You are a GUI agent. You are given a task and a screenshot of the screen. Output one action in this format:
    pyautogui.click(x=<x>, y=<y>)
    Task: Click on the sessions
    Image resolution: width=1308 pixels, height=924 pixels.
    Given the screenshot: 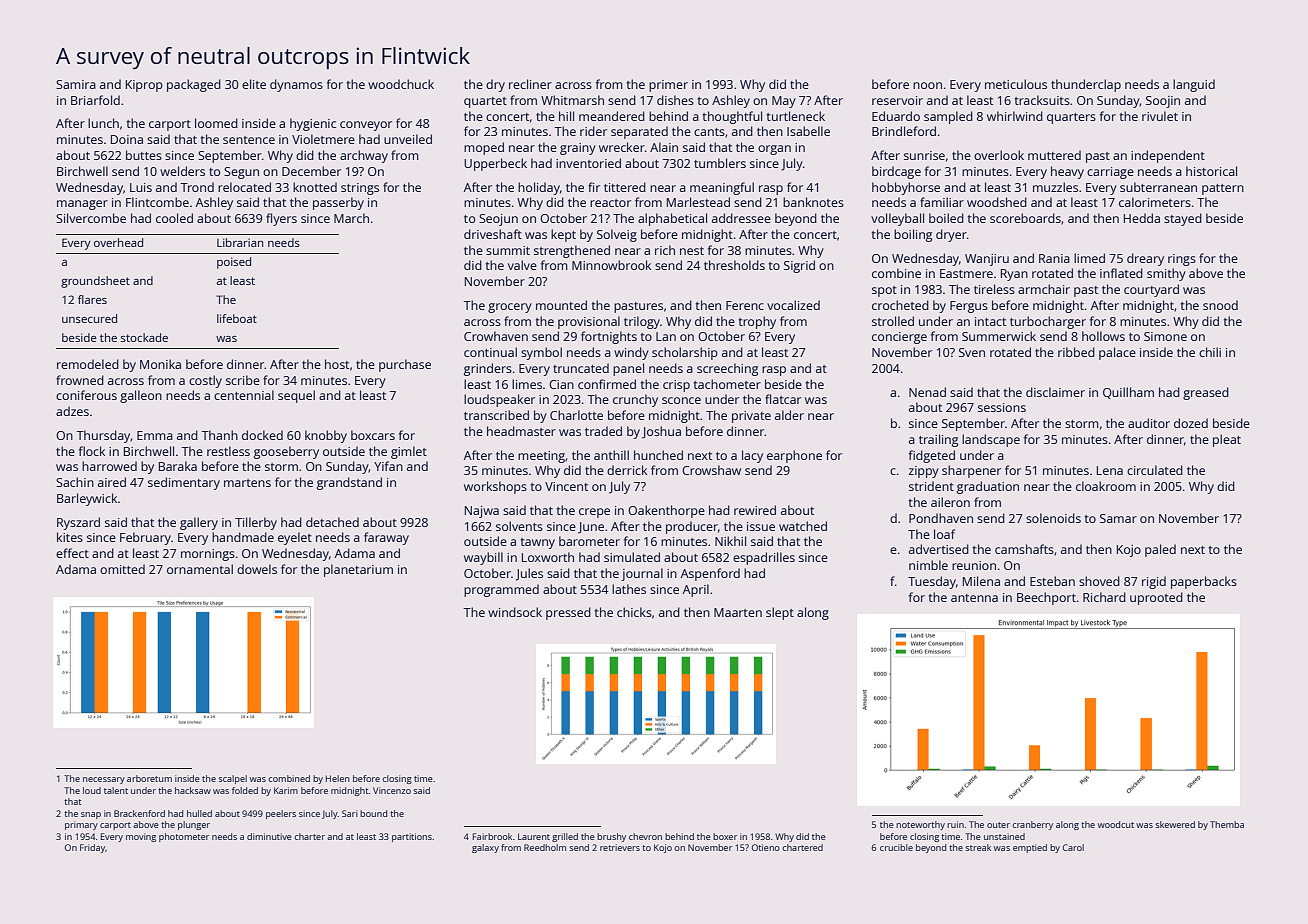 What is the action you would take?
    pyautogui.click(x=1002, y=407)
